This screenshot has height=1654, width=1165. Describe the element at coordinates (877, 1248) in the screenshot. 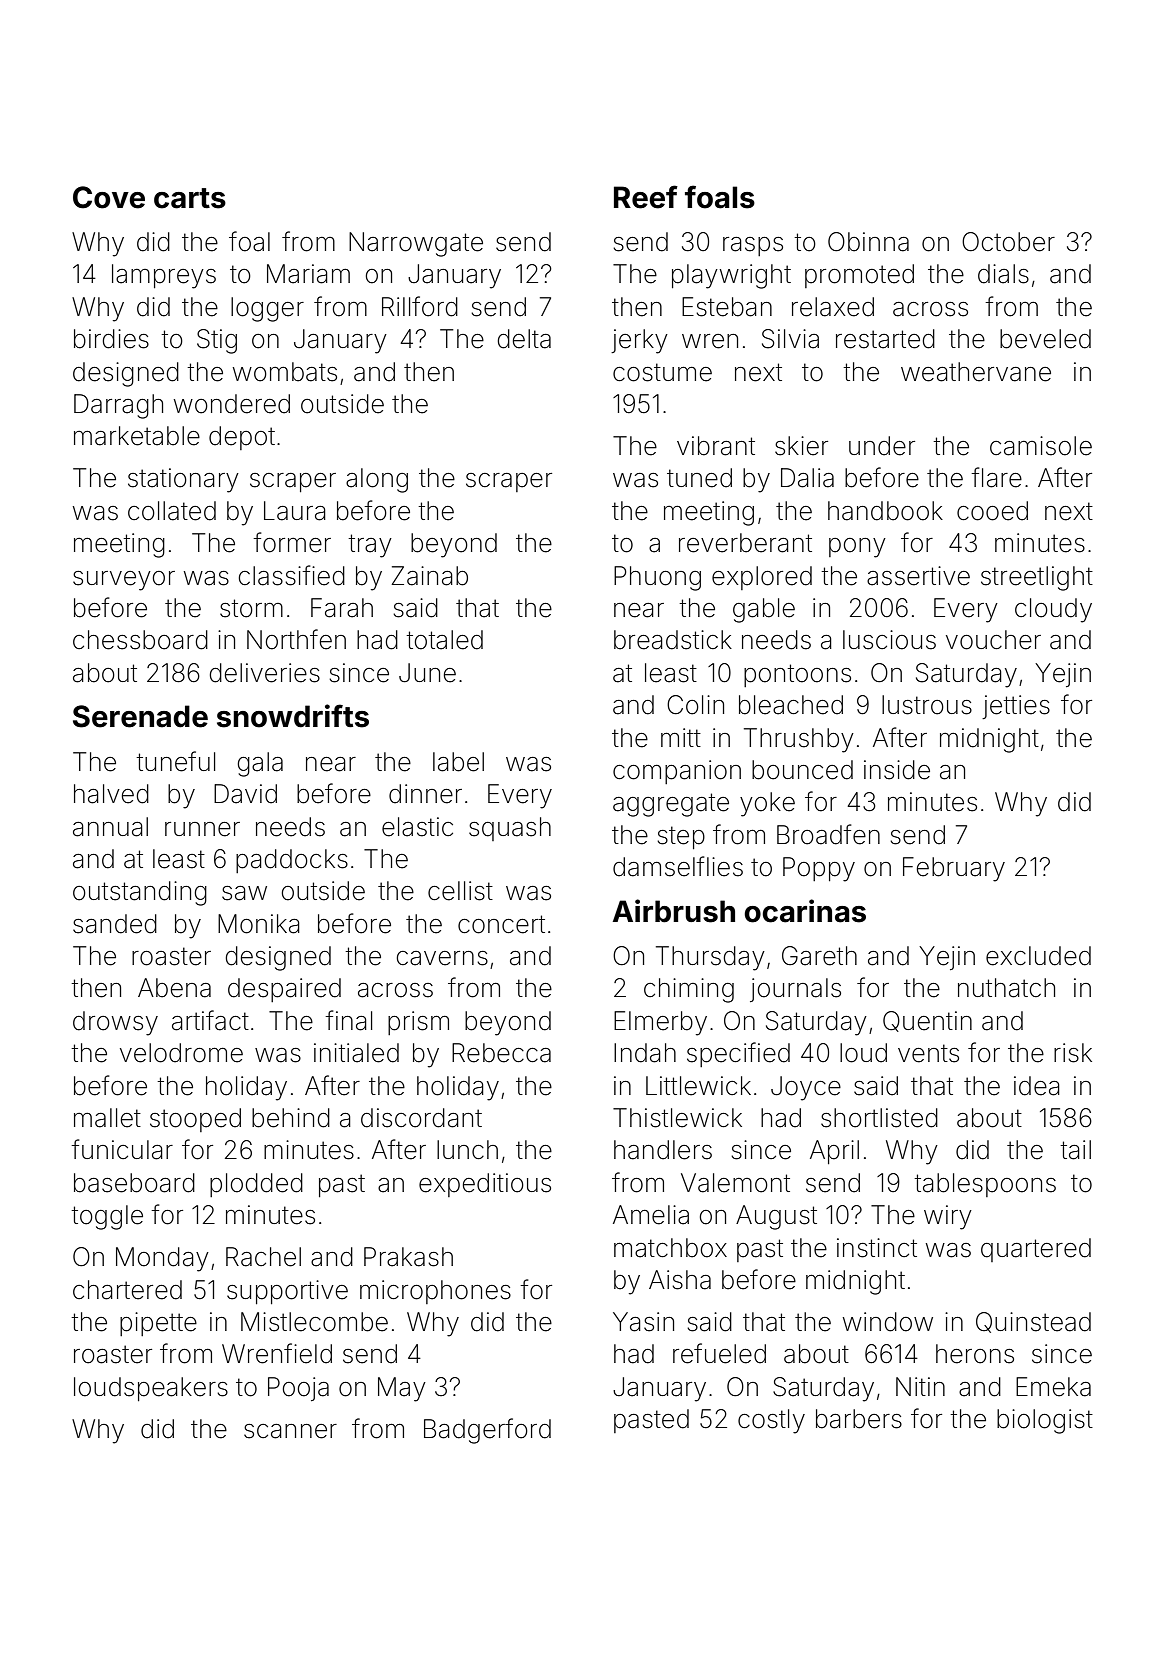

I see `instinct` at that location.
